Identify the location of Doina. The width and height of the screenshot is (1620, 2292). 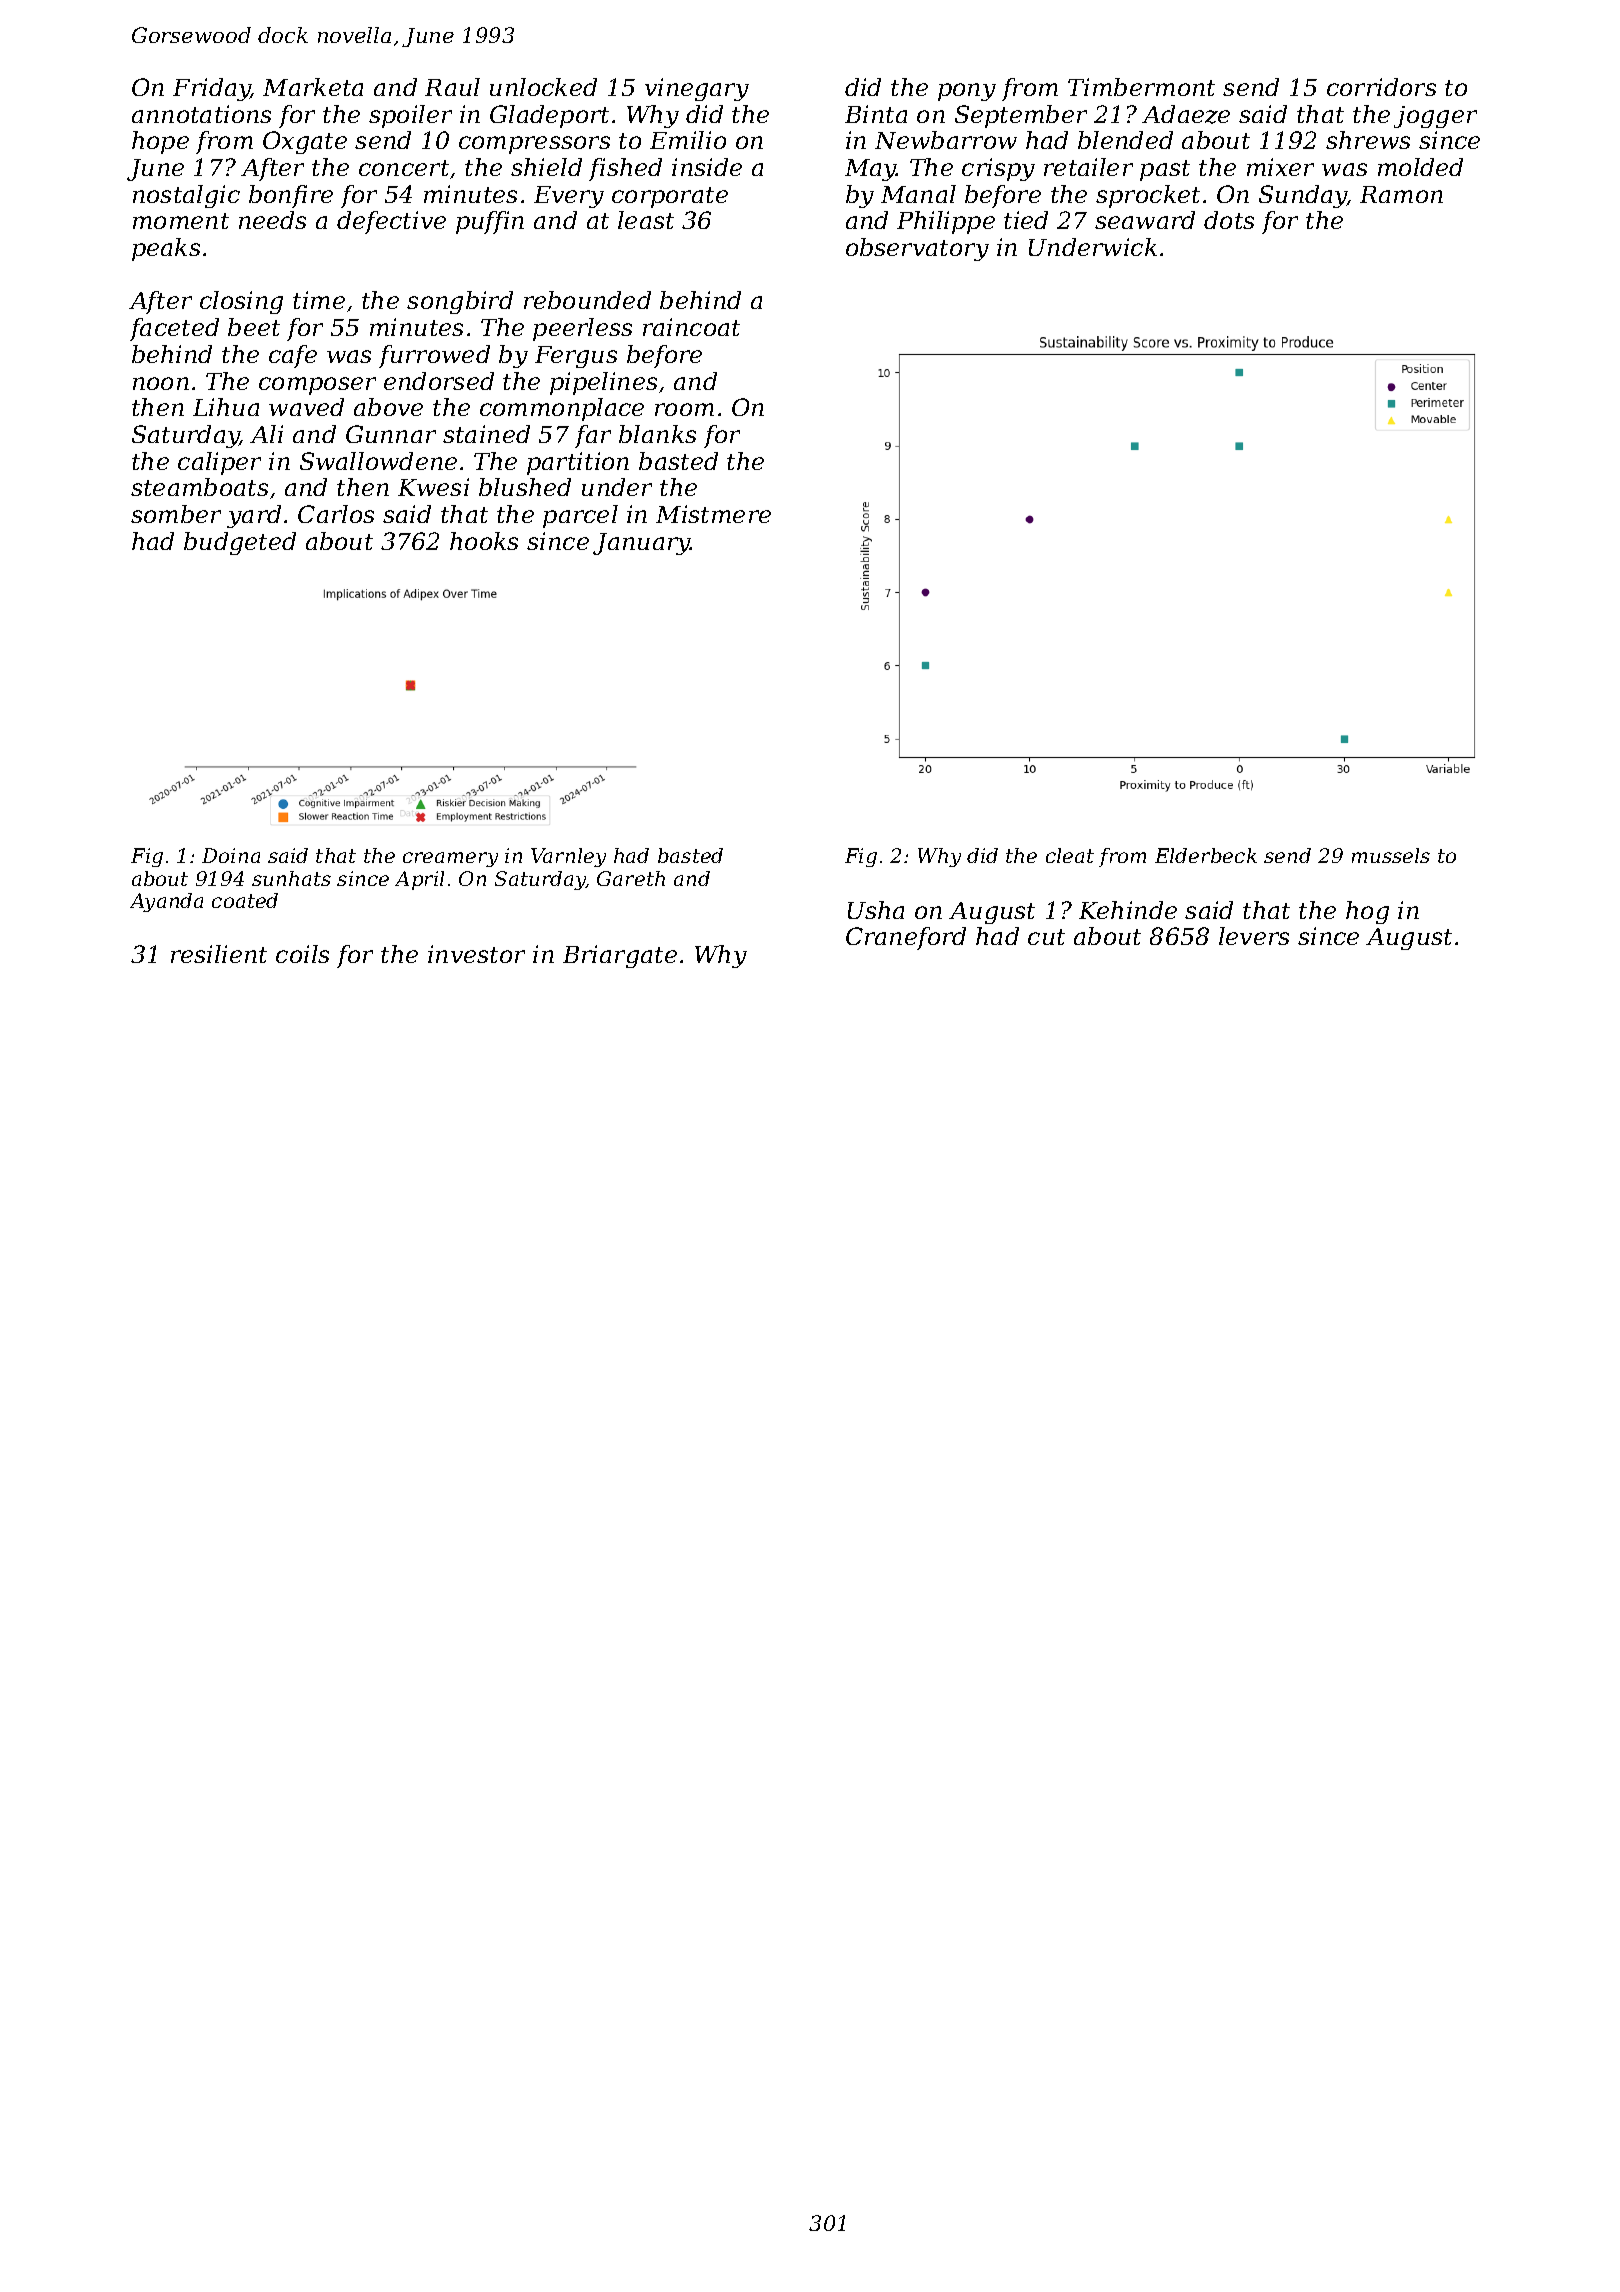
(231, 855).
